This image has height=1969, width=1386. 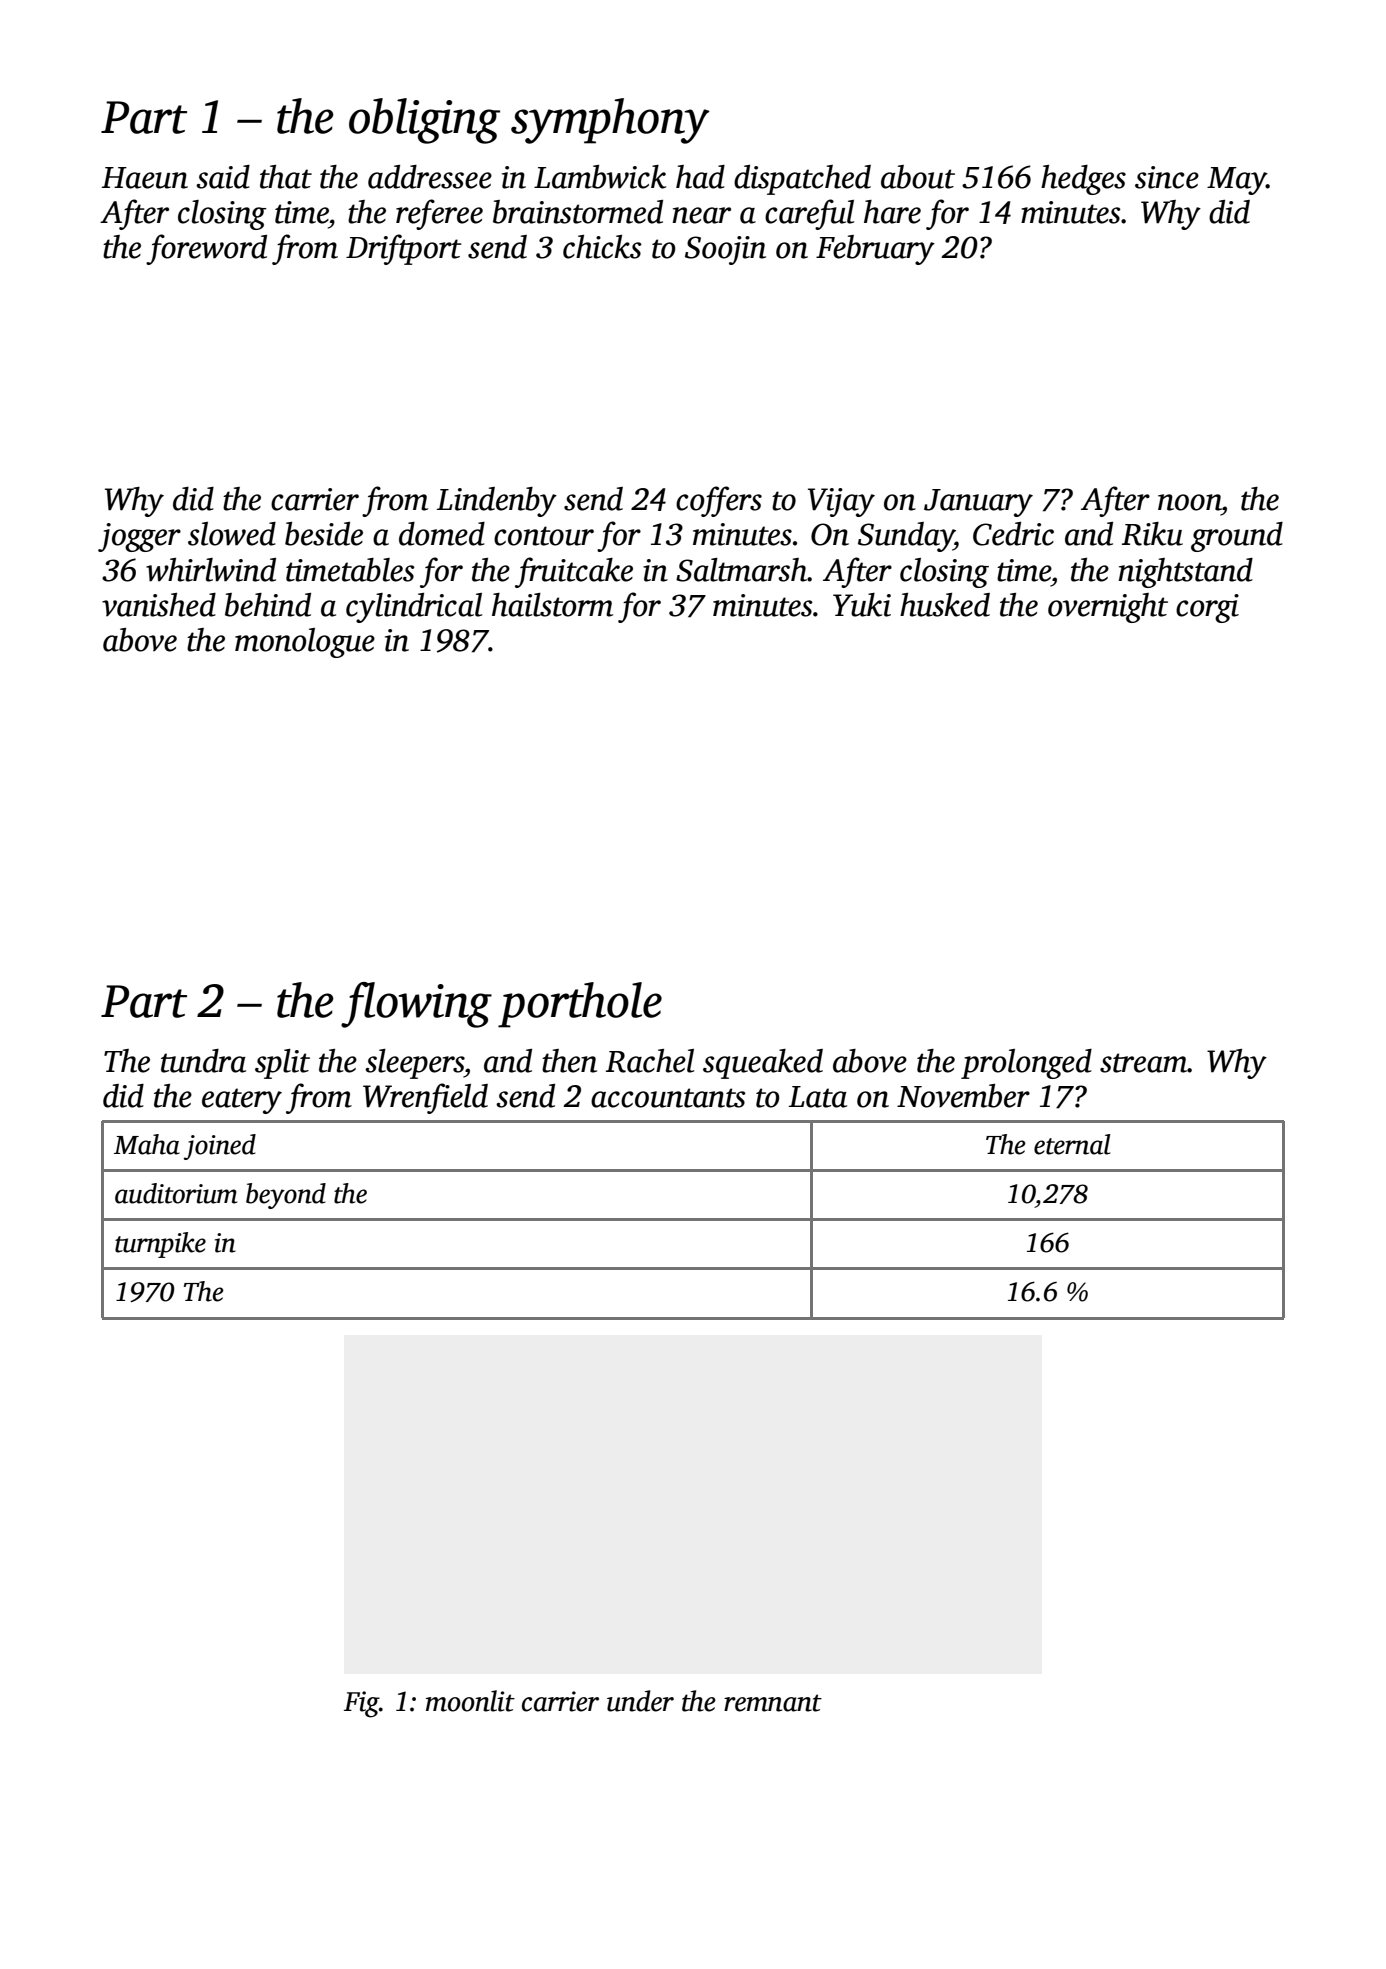 I want to click on monologue, so click(x=305, y=643).
